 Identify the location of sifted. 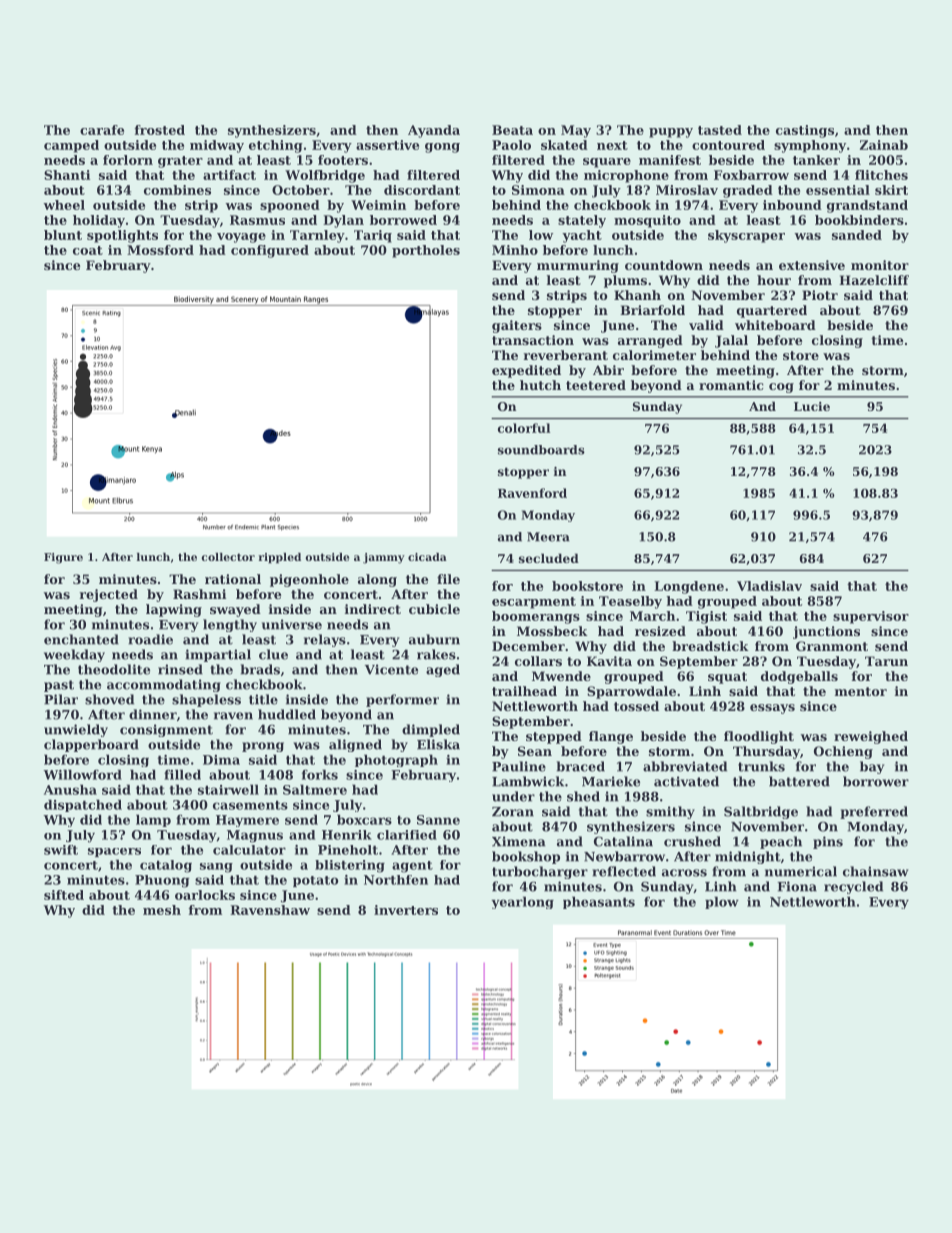
(64, 895).
